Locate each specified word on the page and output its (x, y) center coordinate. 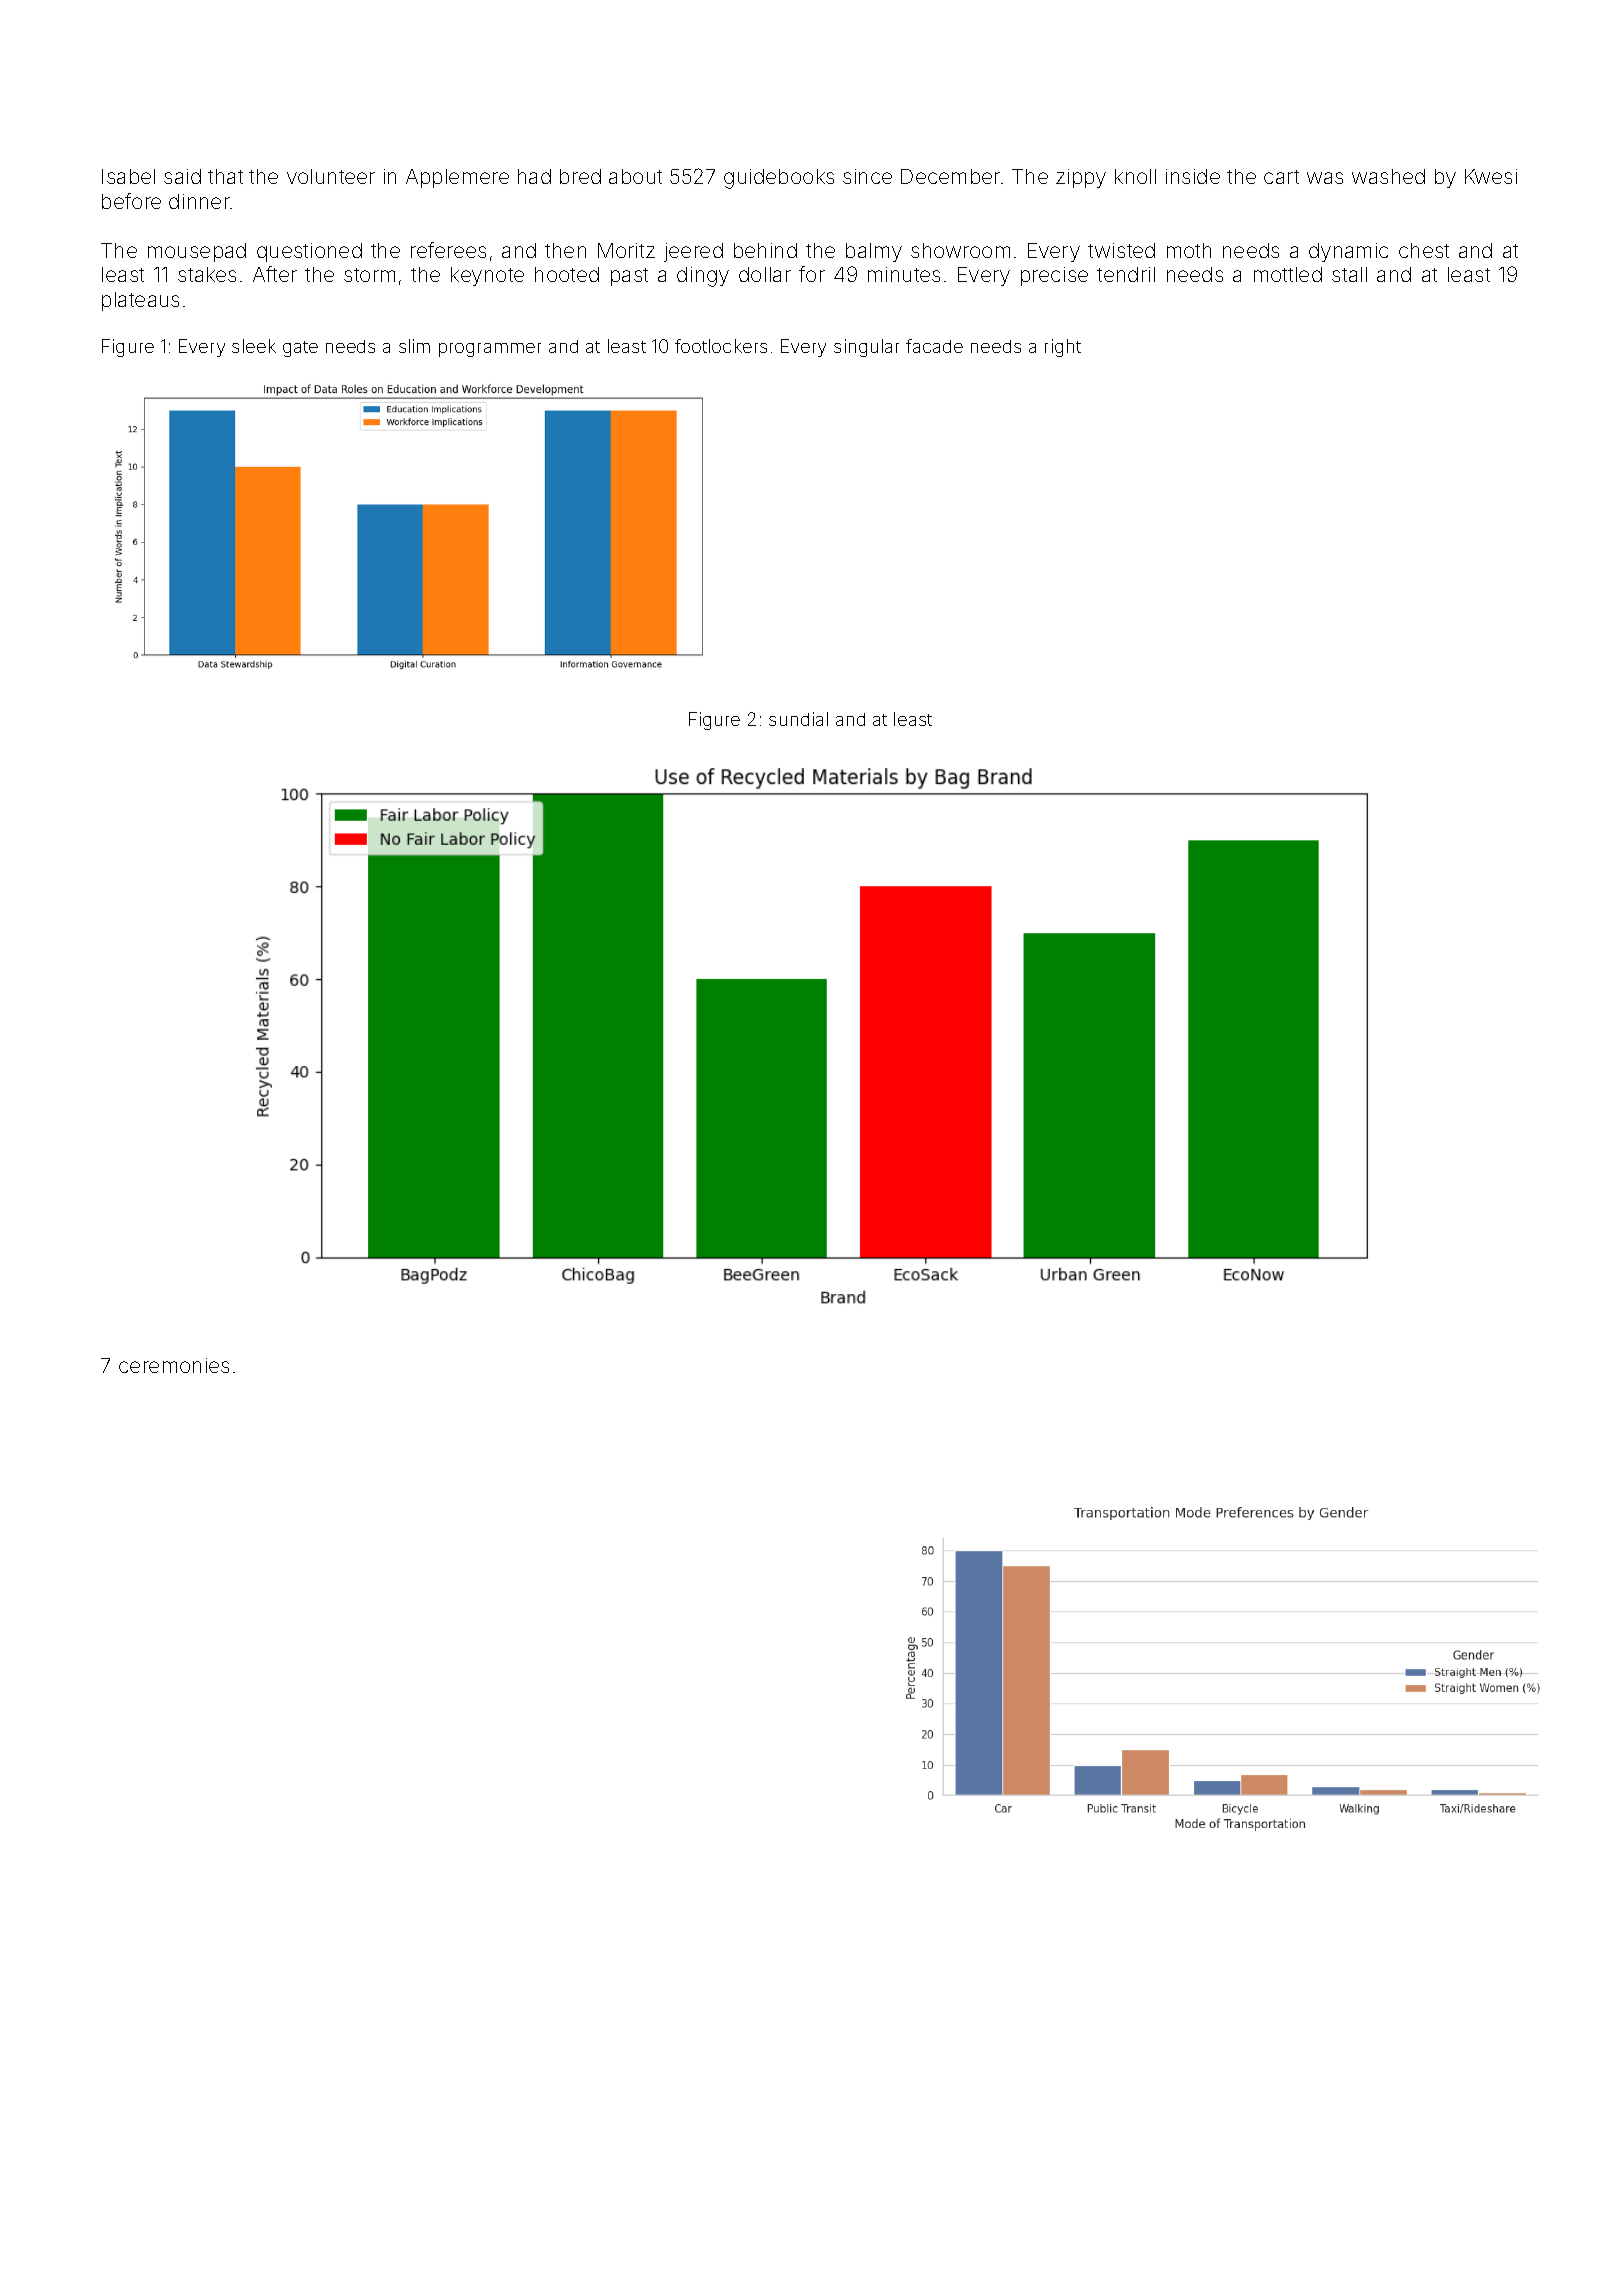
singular (866, 348)
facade (934, 346)
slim (414, 346)
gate (300, 349)
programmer (490, 350)
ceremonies (174, 1365)
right (1063, 348)
